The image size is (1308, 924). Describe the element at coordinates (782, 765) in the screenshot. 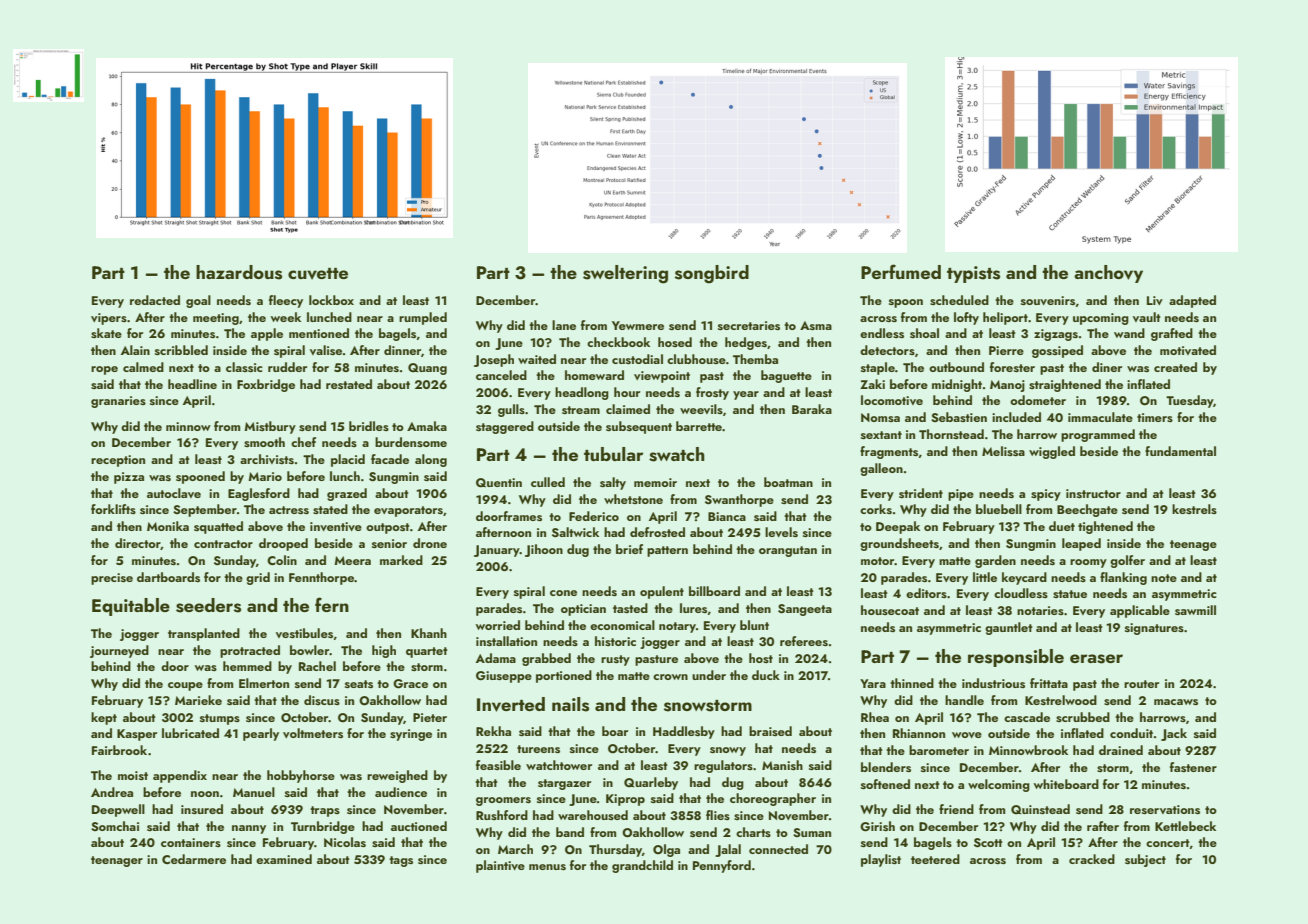

I see `Manish` at that location.
